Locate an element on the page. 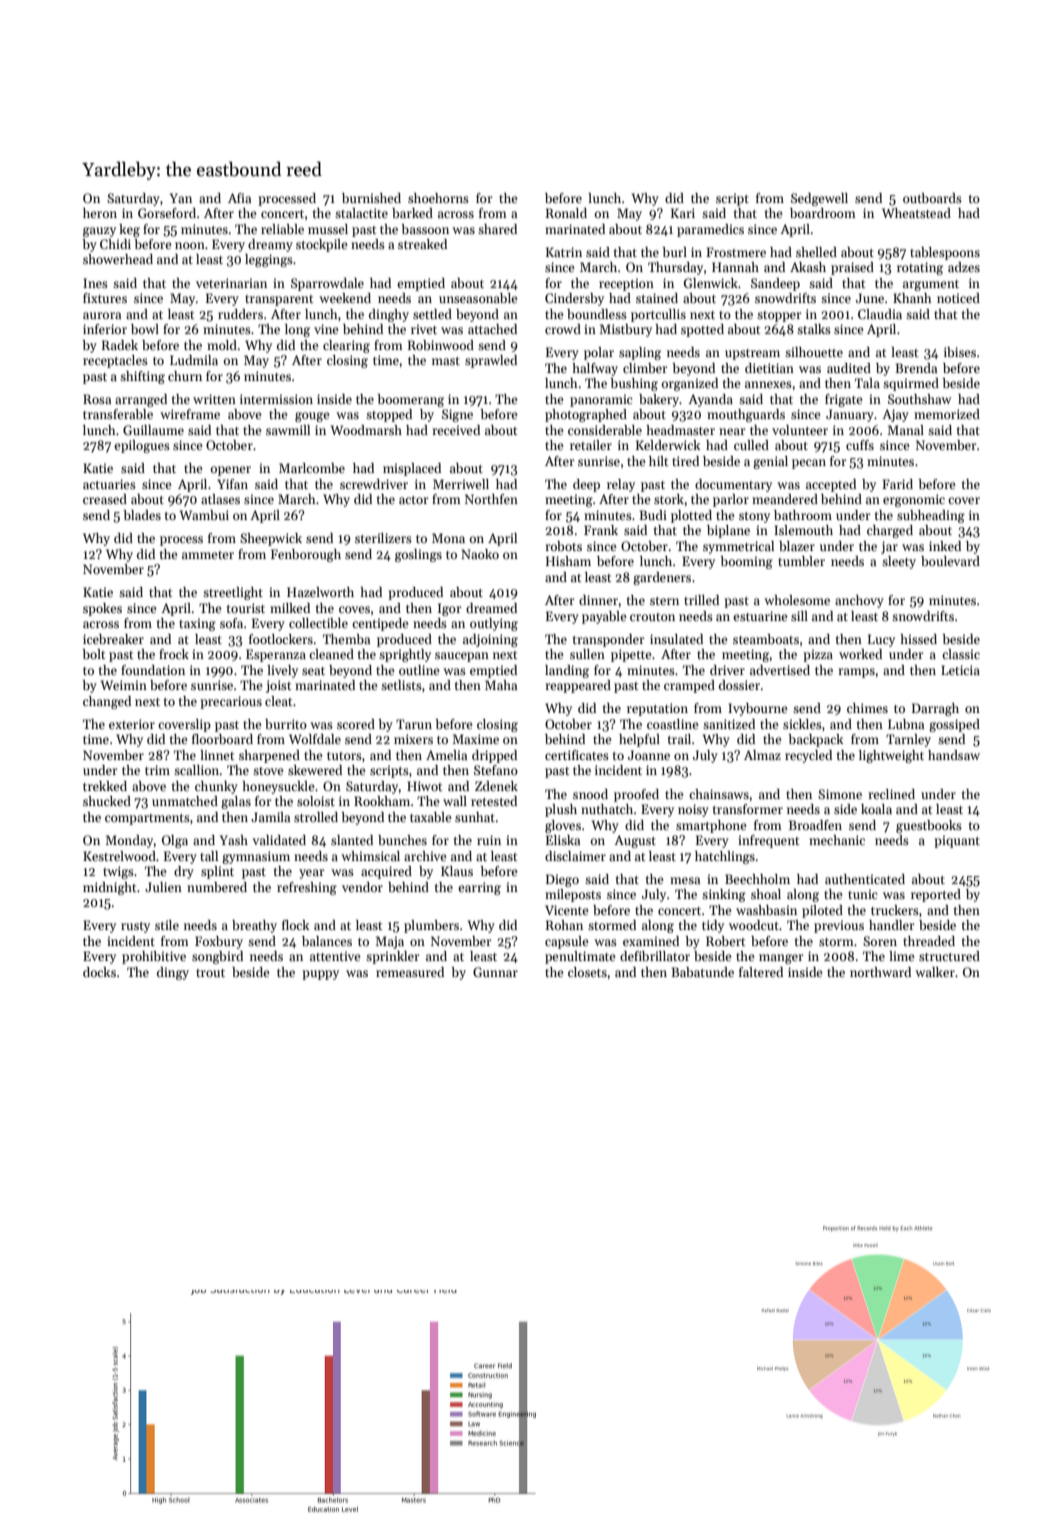 The width and height of the page is (1063, 1539). handsaw is located at coordinates (954, 755).
